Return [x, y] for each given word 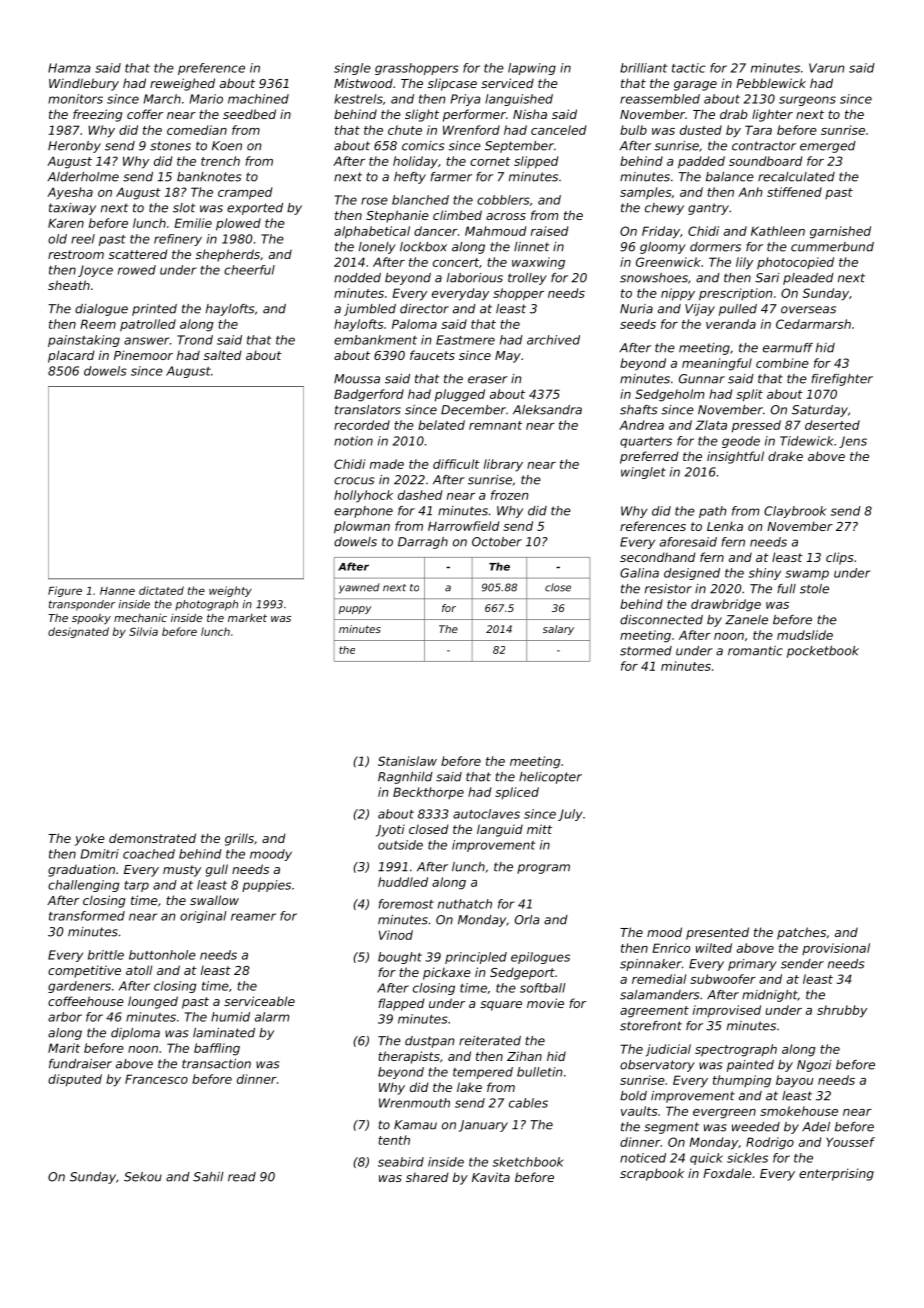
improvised [727, 1011]
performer [474, 115]
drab [734, 114]
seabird [401, 1162]
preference [211, 69]
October [497, 542]
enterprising [836, 1174]
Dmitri [100, 854]
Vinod [396, 935]
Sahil [208, 1177]
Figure [65, 591]
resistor [668, 589]
